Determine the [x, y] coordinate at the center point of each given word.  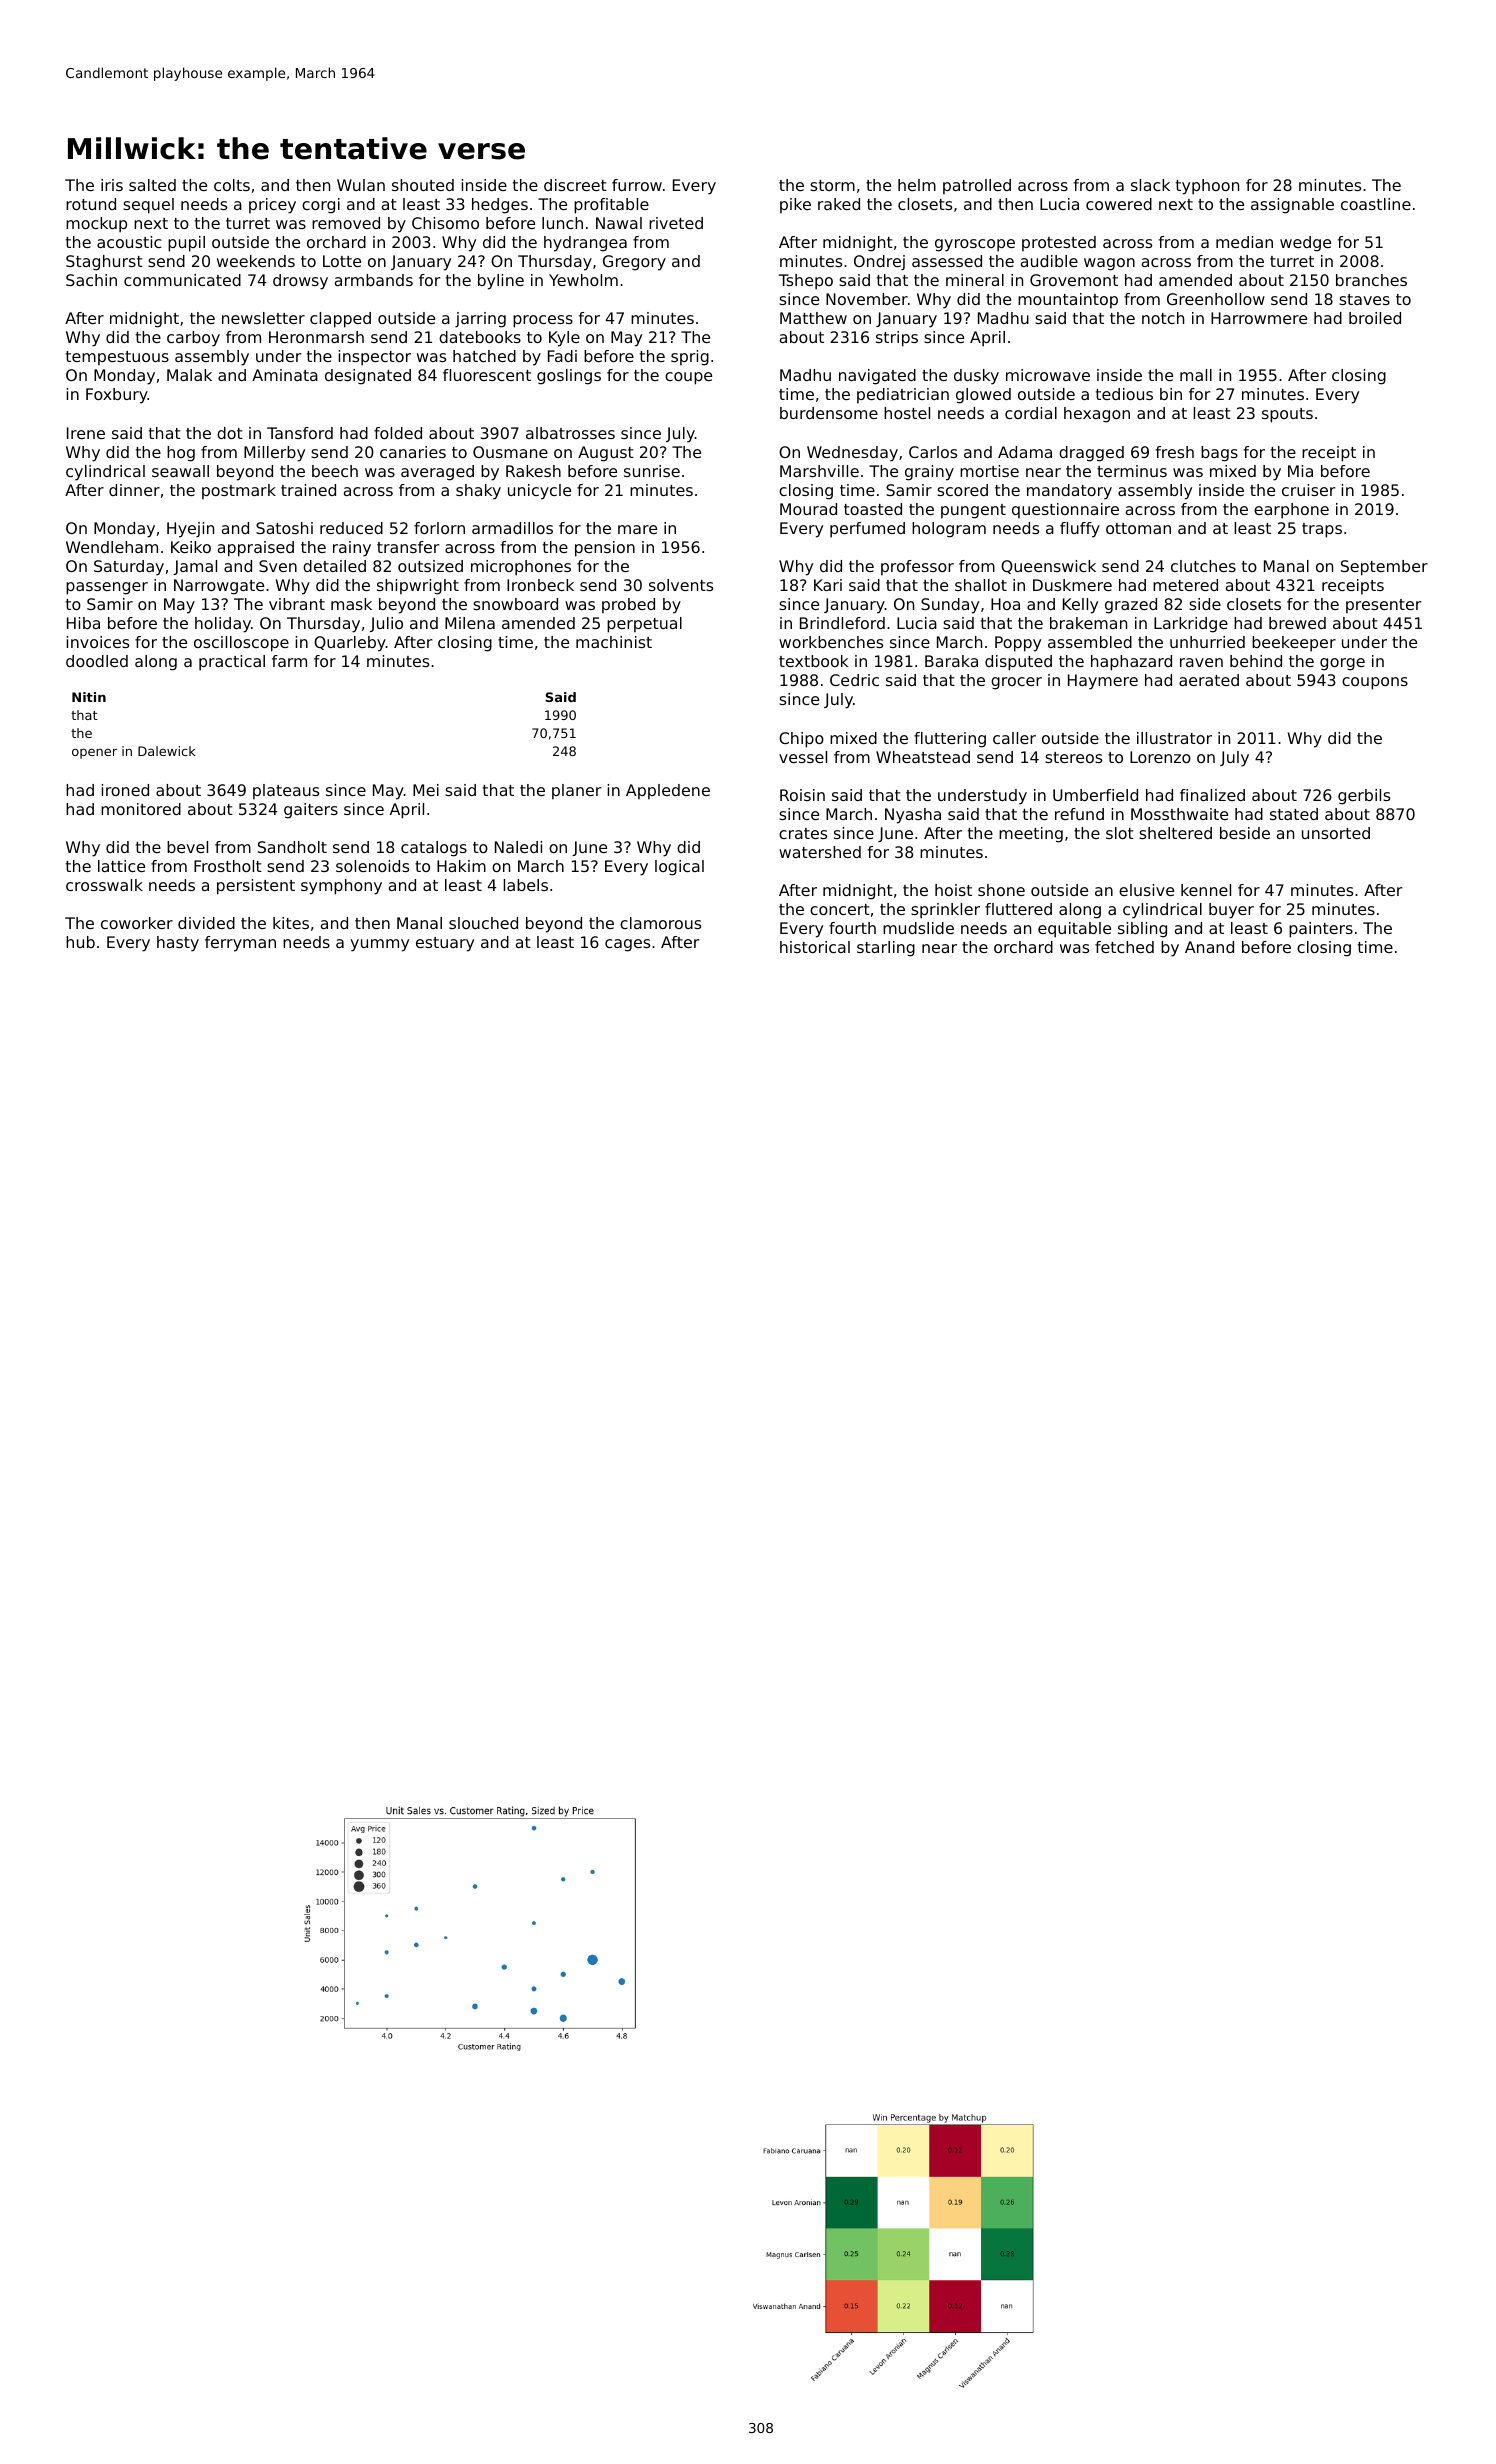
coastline [1376, 204]
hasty [178, 944]
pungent [973, 511]
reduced [351, 528]
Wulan [361, 185]
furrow [637, 185]
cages [627, 945]
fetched [1124, 947]
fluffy [1080, 530]
